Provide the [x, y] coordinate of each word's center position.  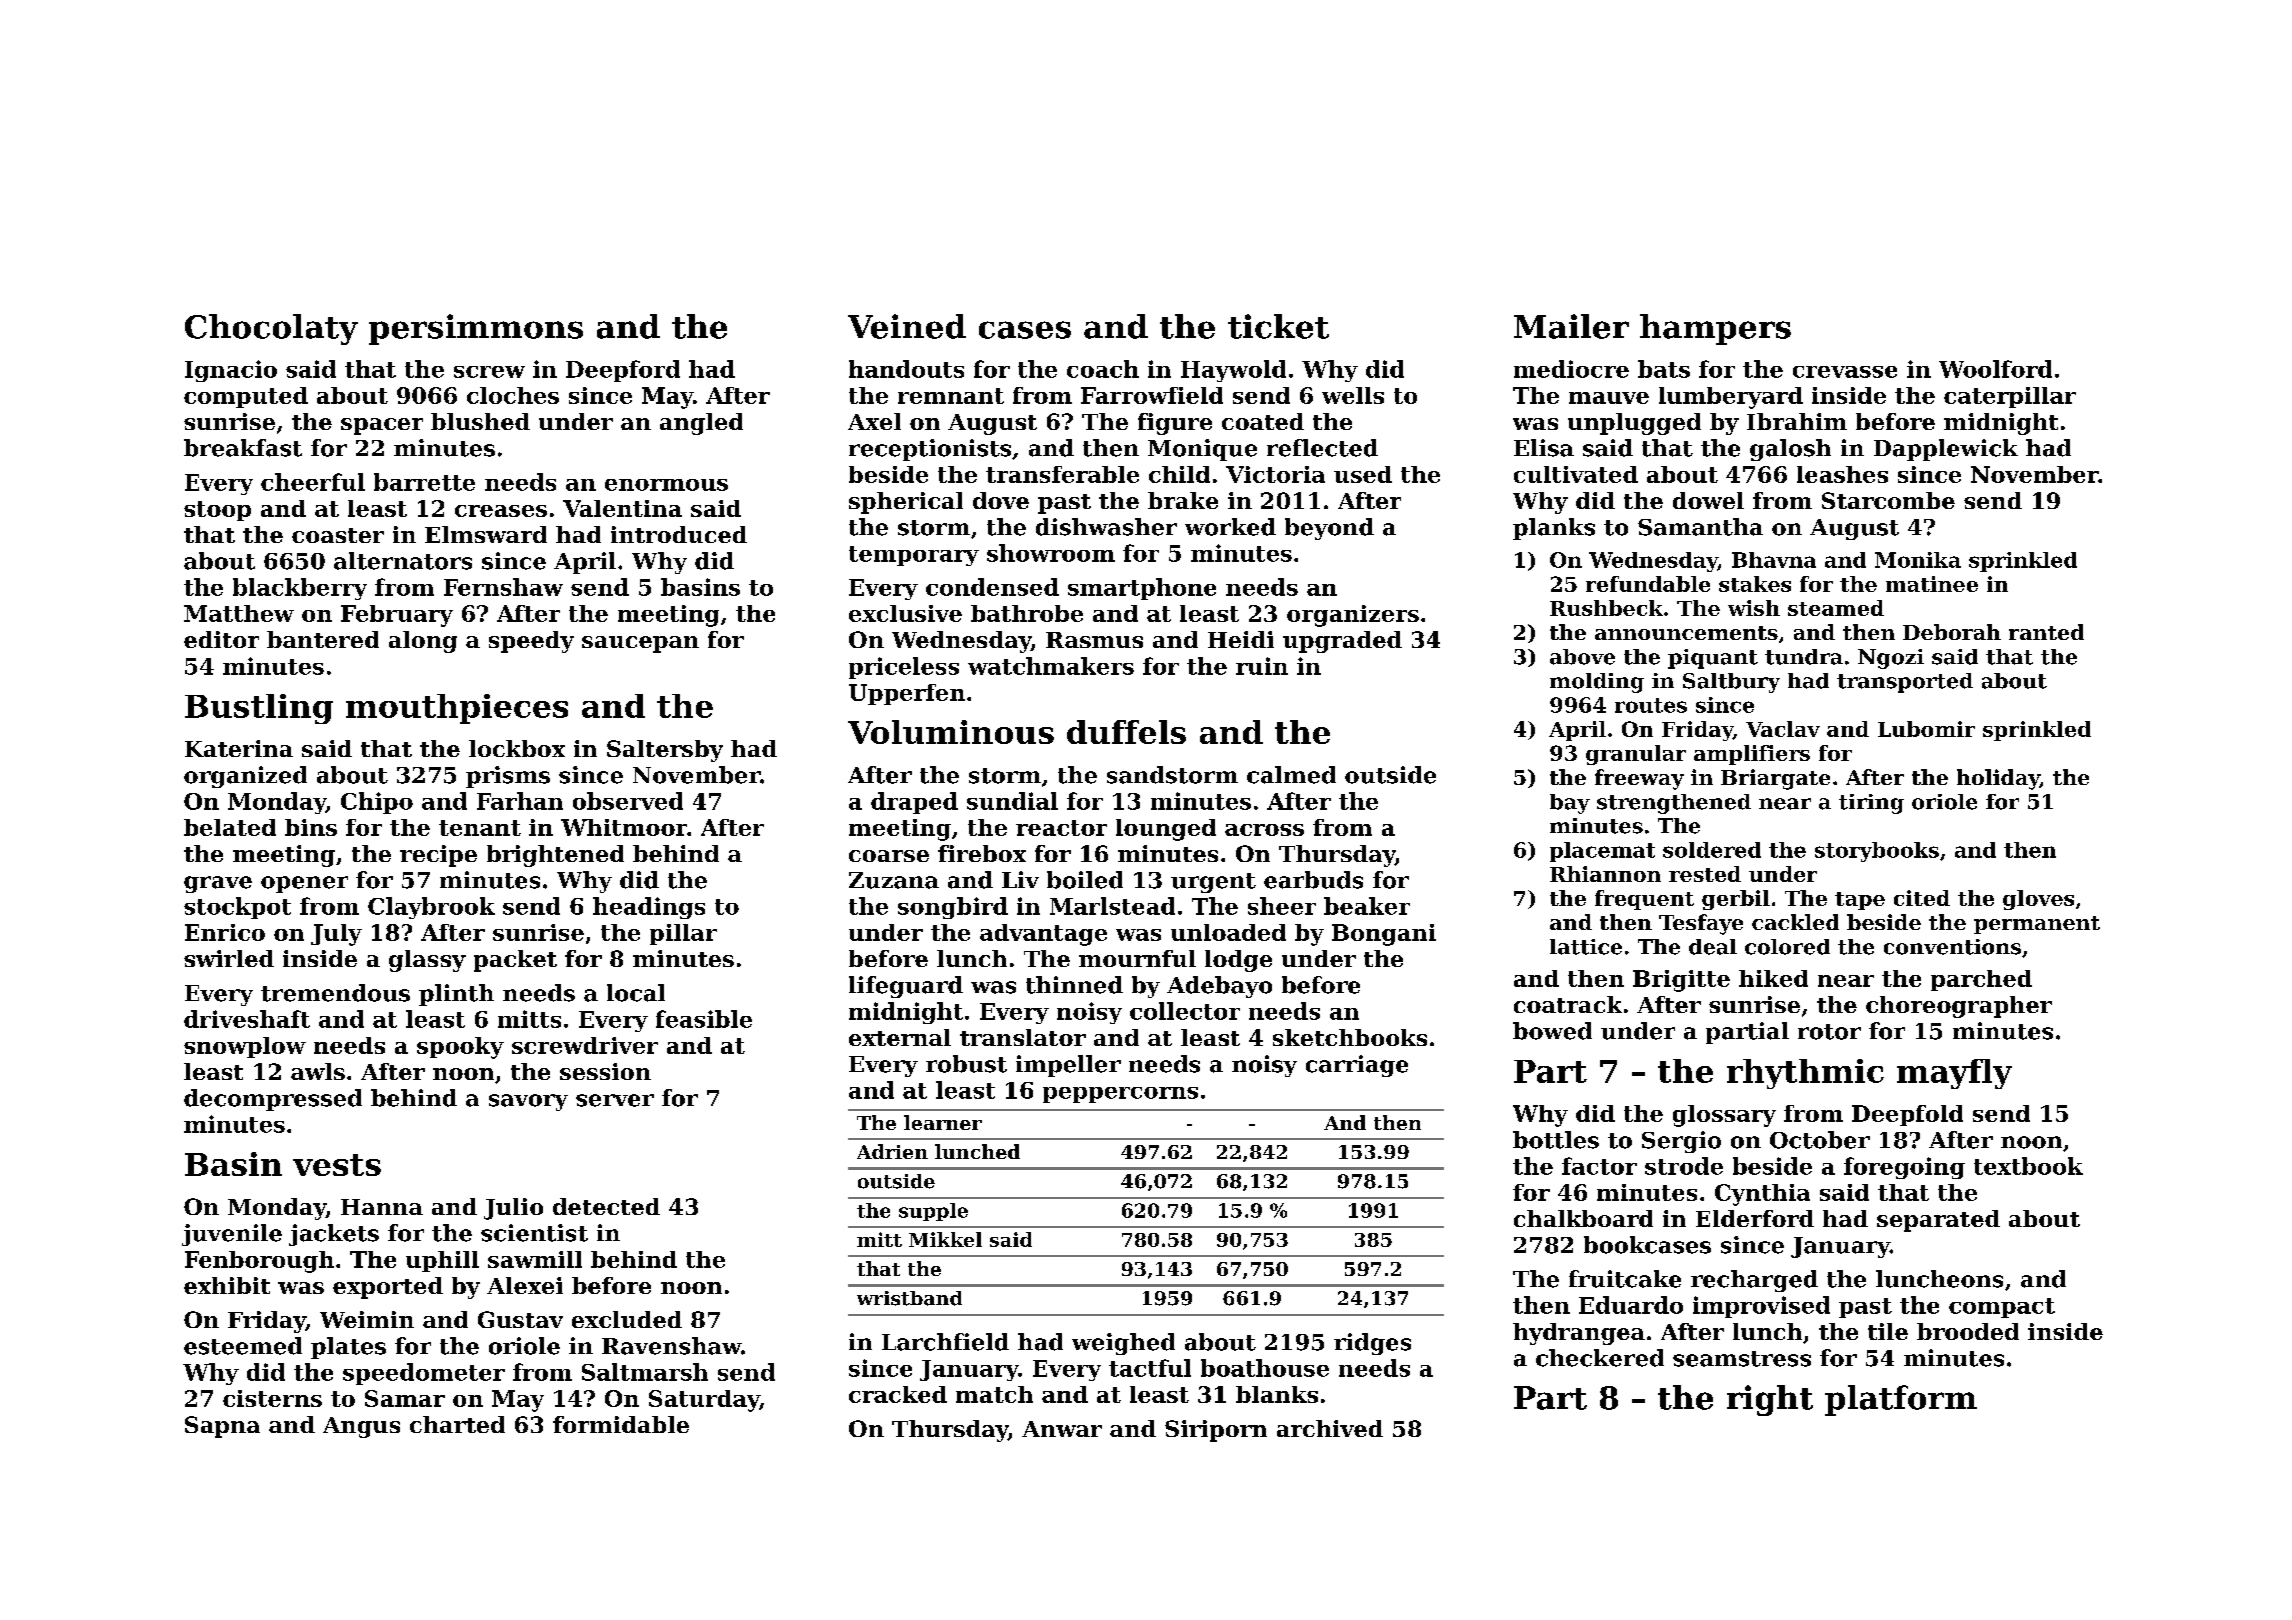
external [900, 1037]
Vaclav [1783, 729]
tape [1860, 901]
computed [246, 397]
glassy [427, 961]
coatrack [1568, 1004]
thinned [1074, 985]
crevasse [1845, 372]
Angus [361, 1427]
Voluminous [951, 732]
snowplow [245, 1047]
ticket [1278, 326]
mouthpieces [457, 709]
